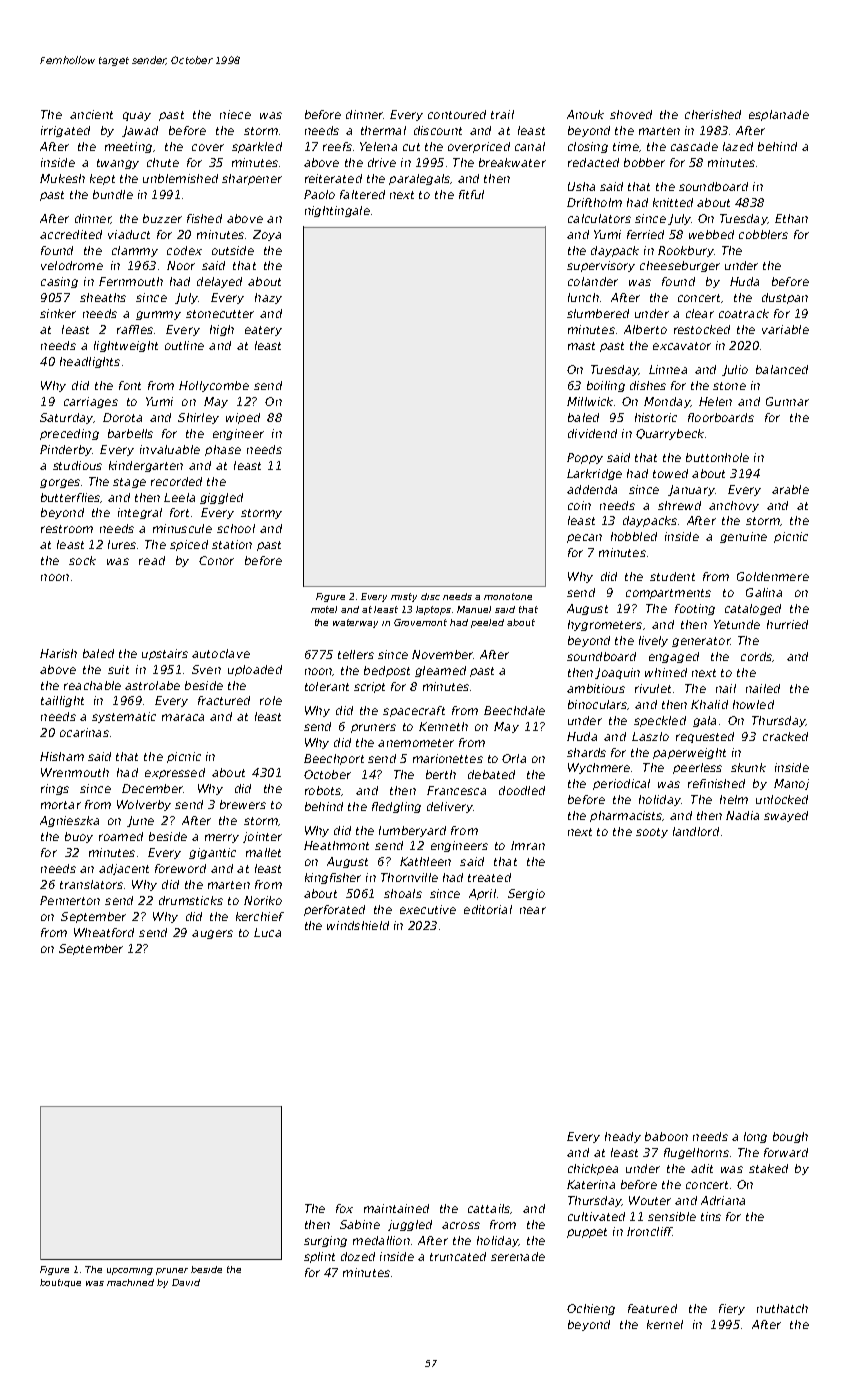 This screenshot has width=849, height=1400. Describe the element at coordinates (137, 116) in the screenshot. I see `quay` at that location.
